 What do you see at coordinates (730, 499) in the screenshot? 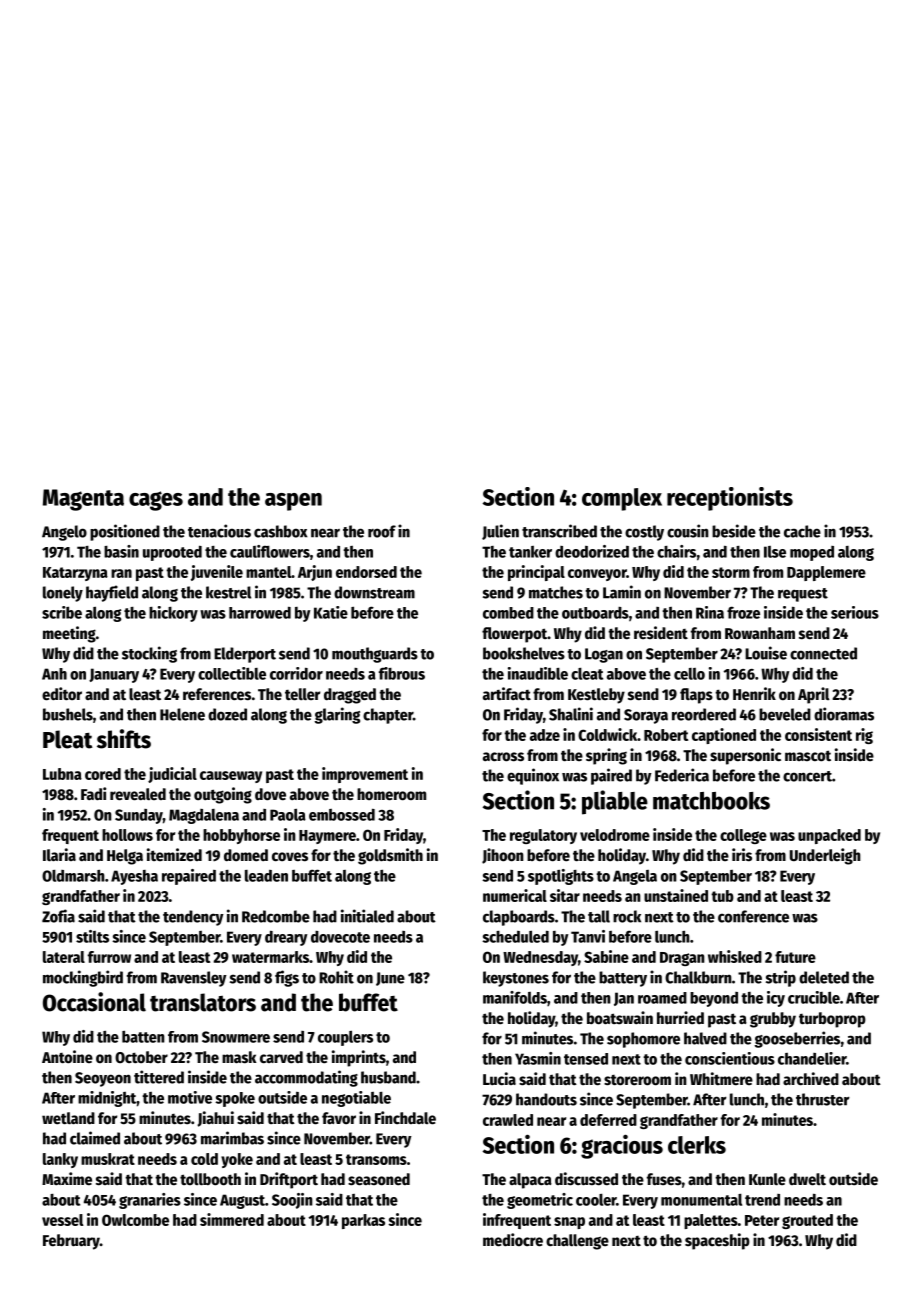
I see `receptionists` at bounding box center [730, 499].
